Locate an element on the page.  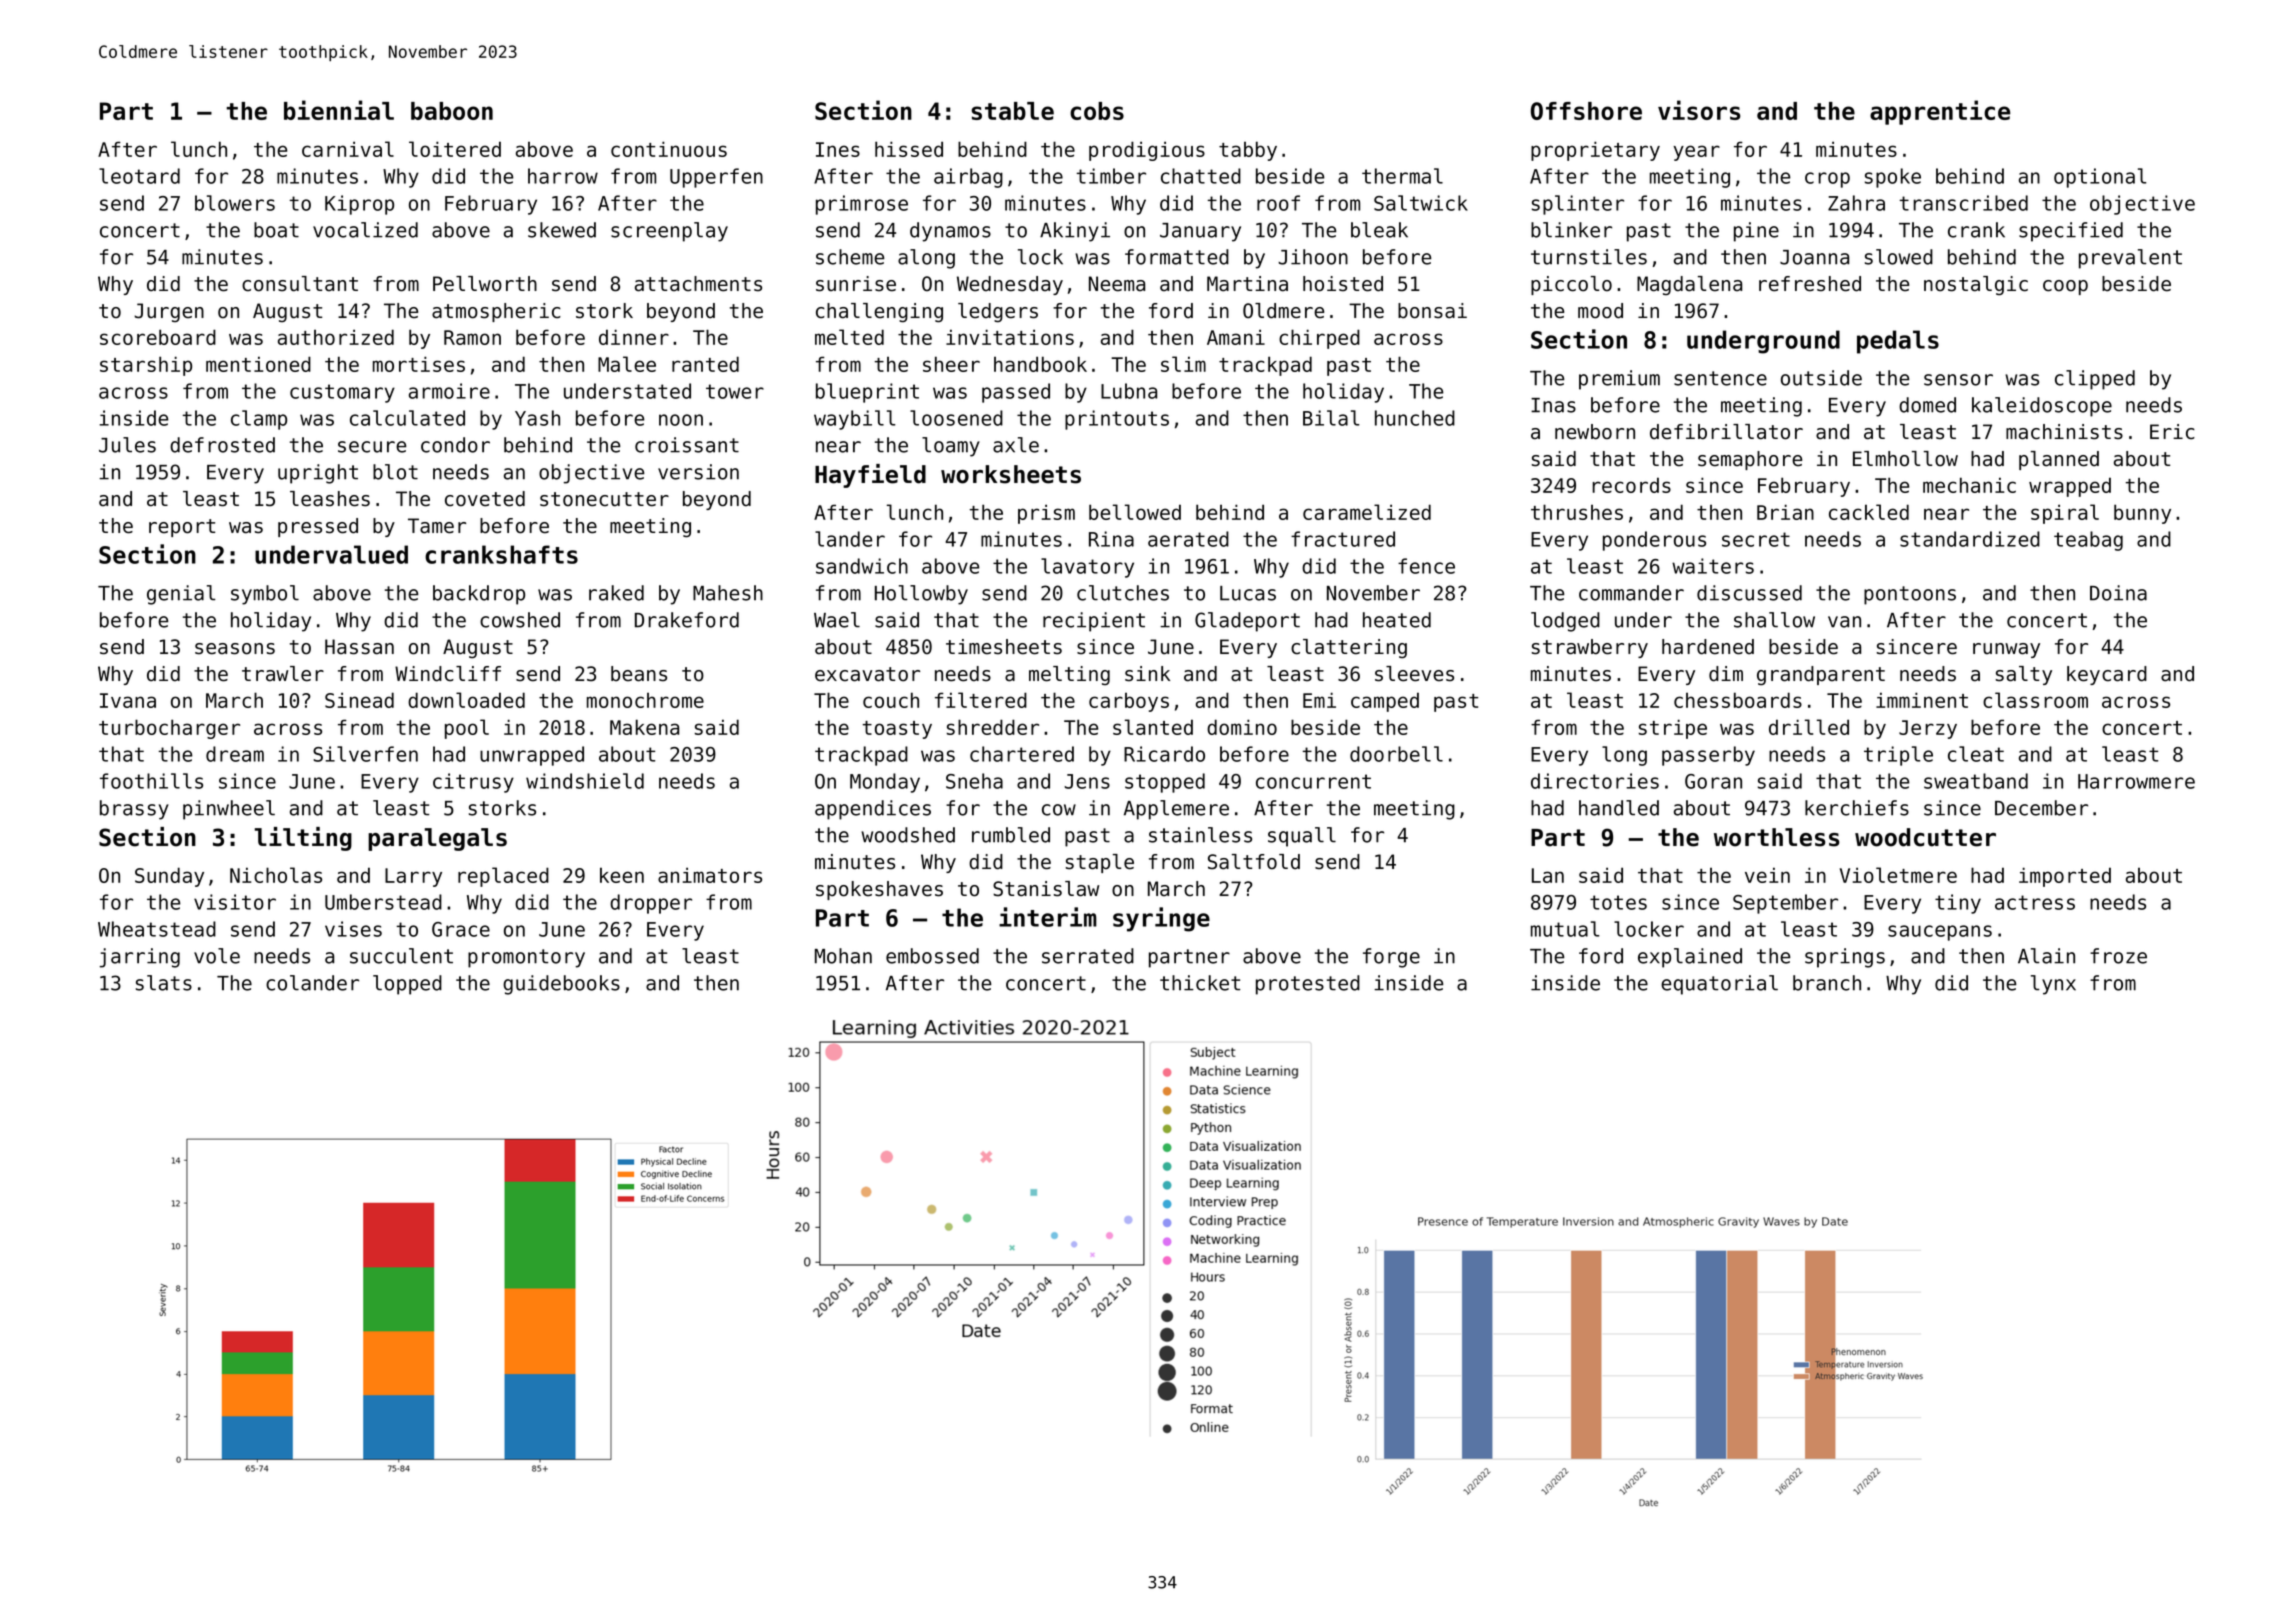
blowers is located at coordinates (235, 203).
